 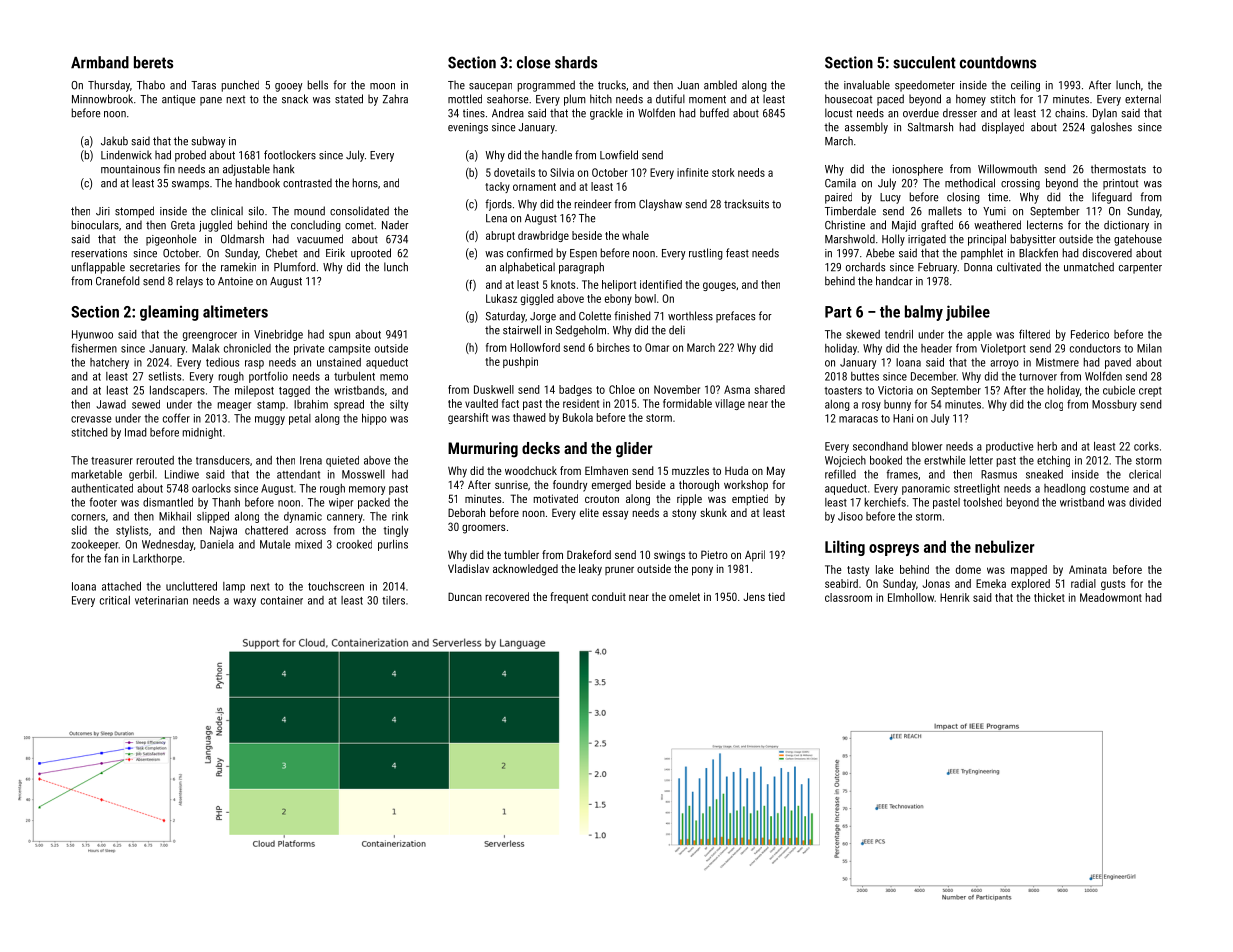 What do you see at coordinates (382, 86) in the page?
I see `moon` at bounding box center [382, 86].
